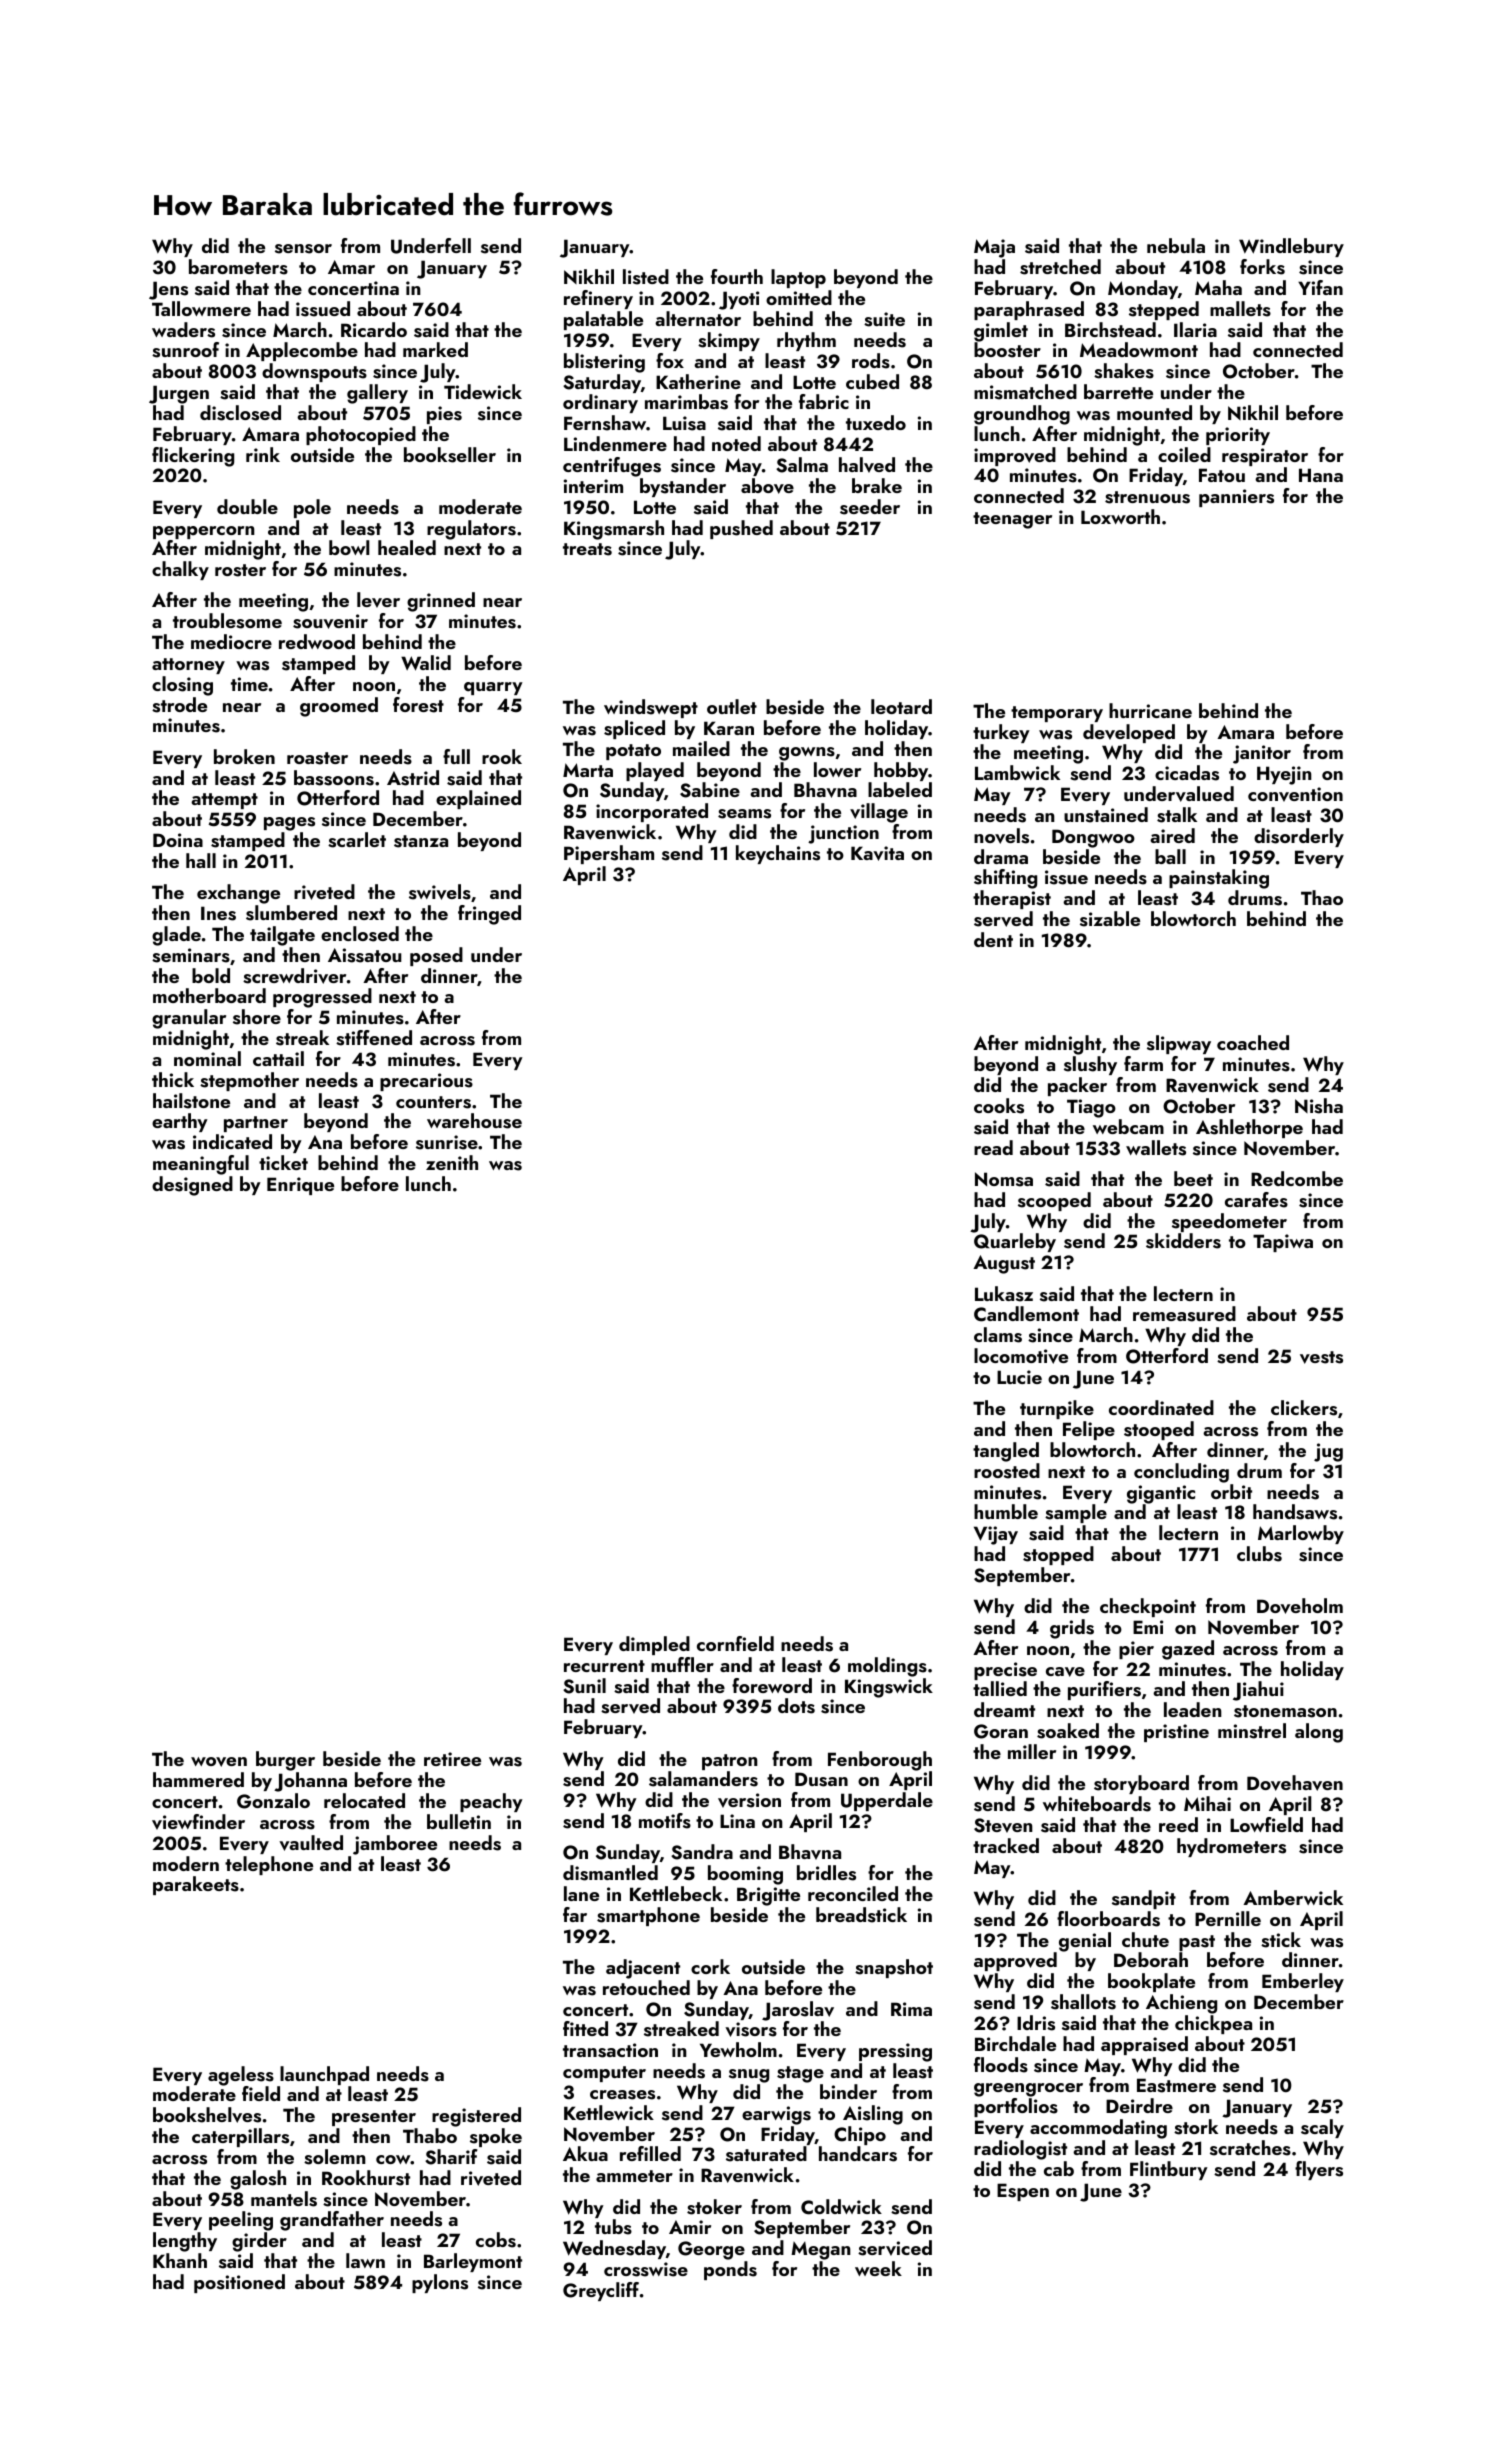  What do you see at coordinates (603, 320) in the screenshot?
I see `palatable` at bounding box center [603, 320].
